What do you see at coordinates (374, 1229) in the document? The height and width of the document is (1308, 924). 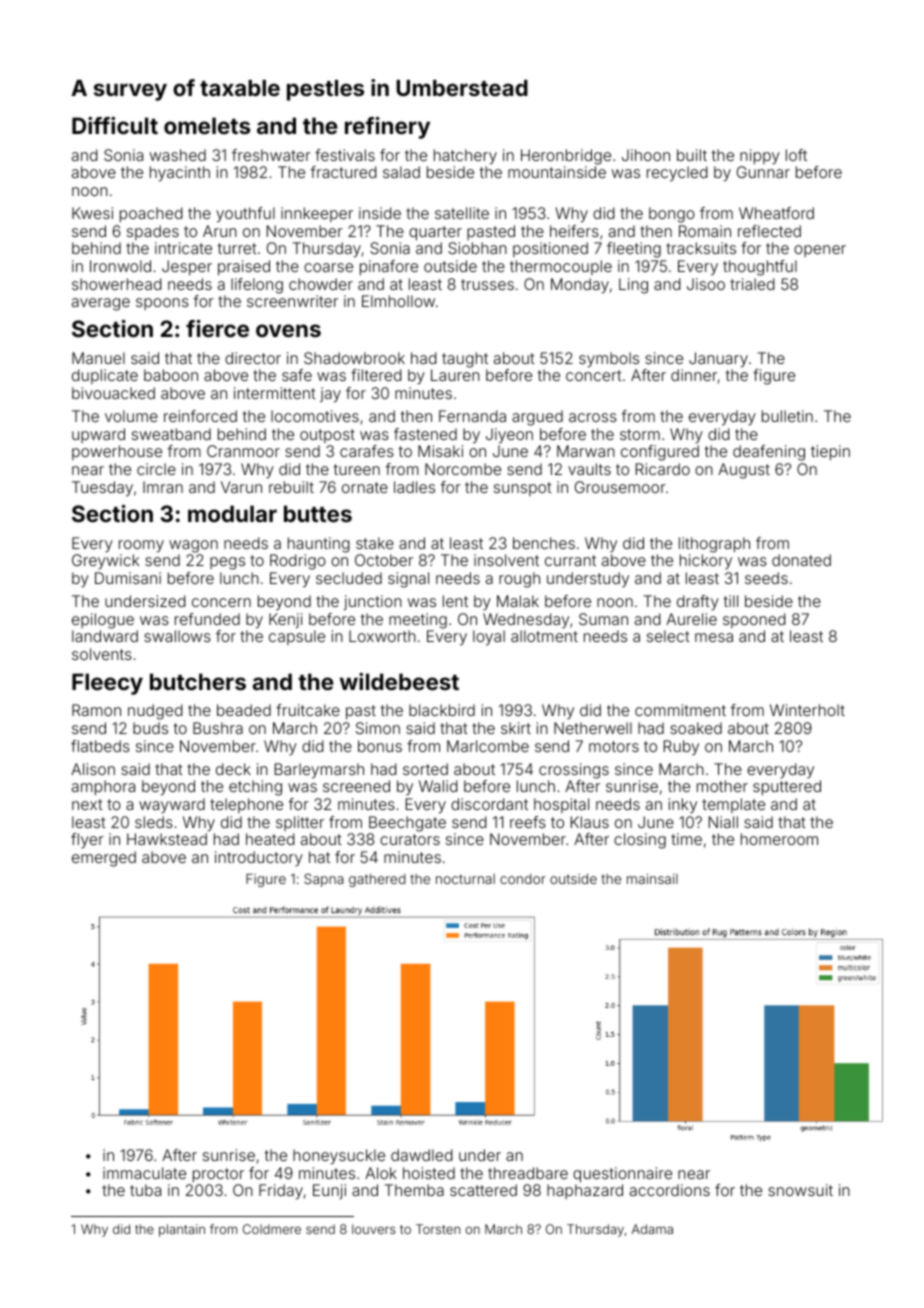 I see `louvers` at bounding box center [374, 1229].
